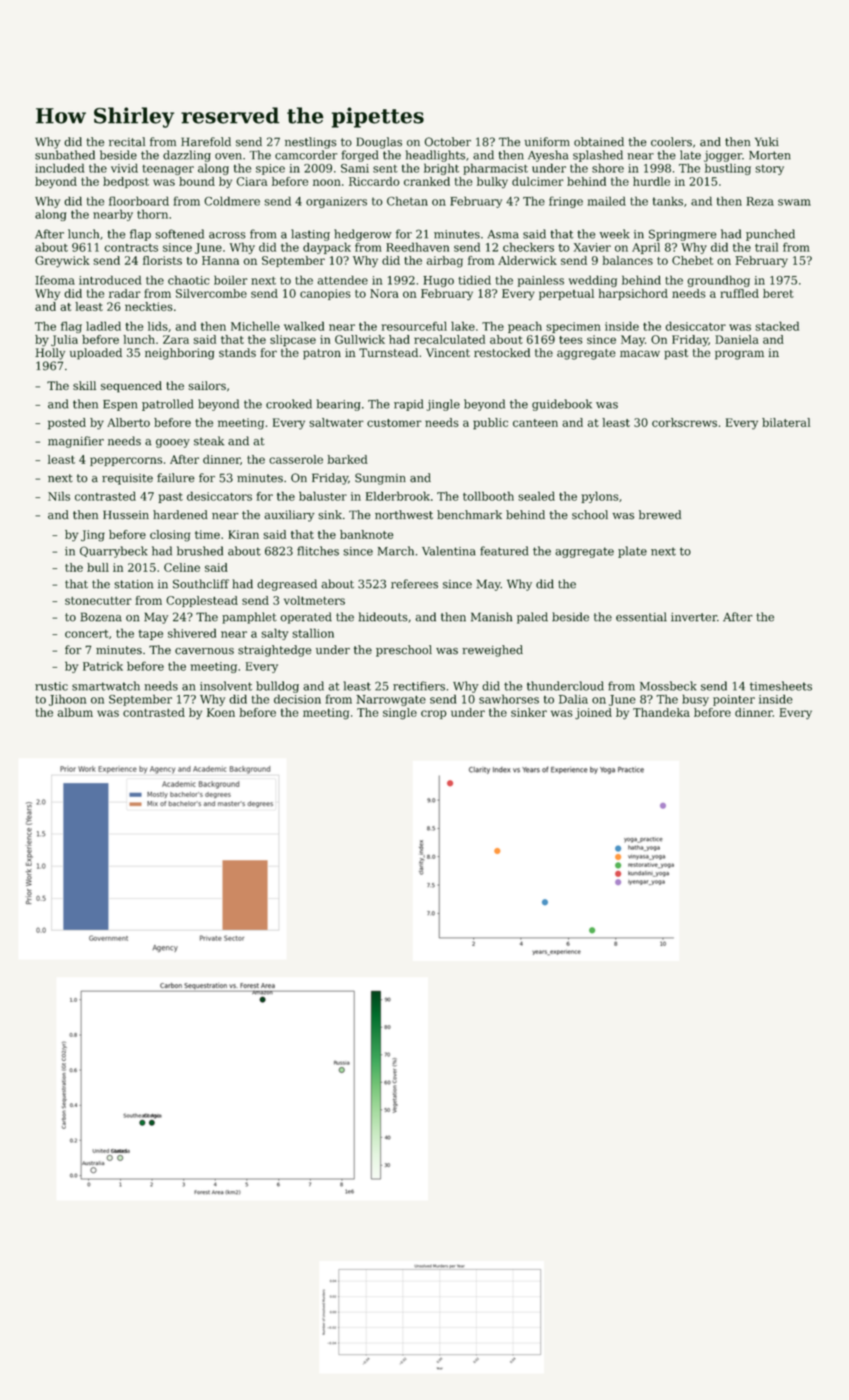 Image resolution: width=849 pixels, height=1400 pixels. Describe the element at coordinates (766, 247) in the document. I see `trail` at that location.
